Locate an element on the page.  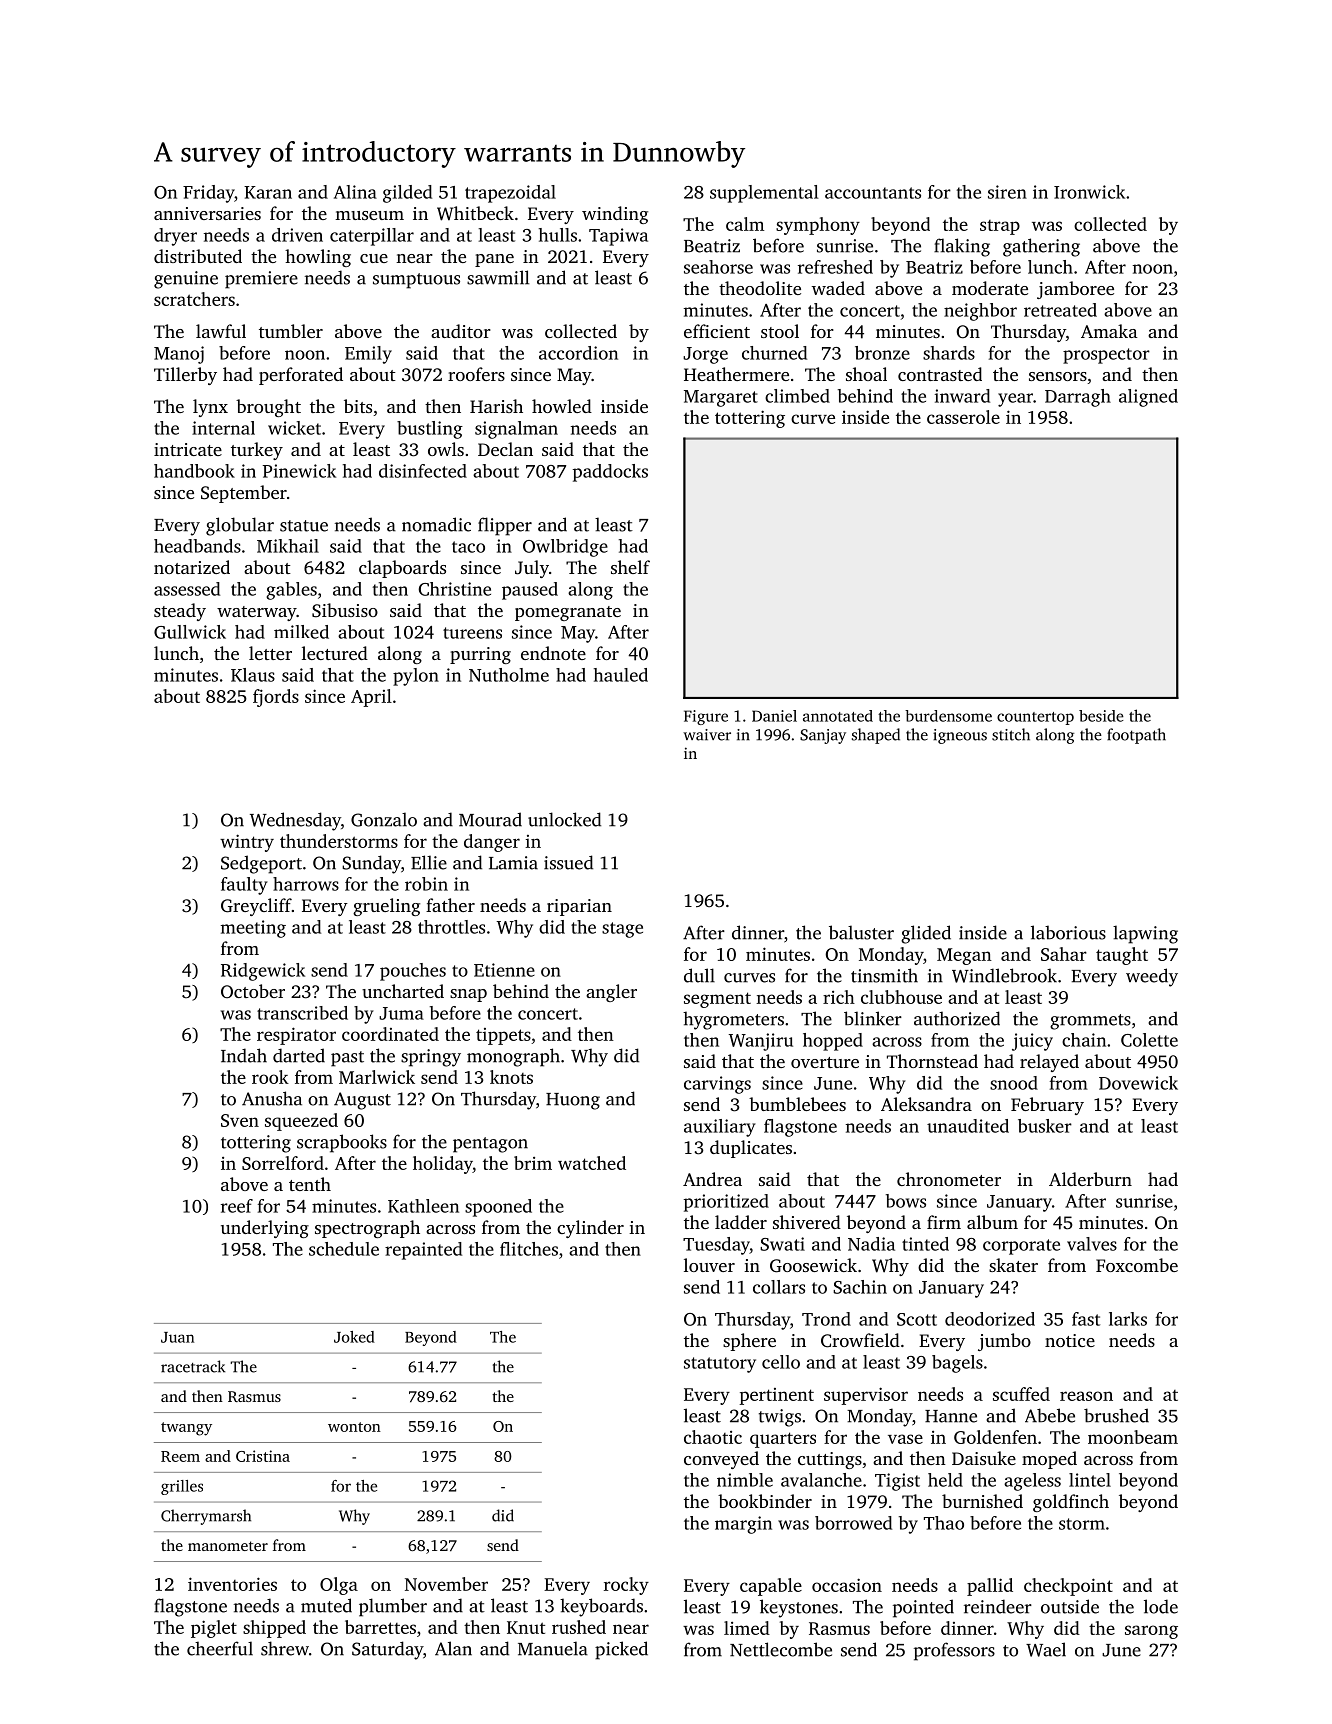
Saturday is located at coordinates (387, 1650).
